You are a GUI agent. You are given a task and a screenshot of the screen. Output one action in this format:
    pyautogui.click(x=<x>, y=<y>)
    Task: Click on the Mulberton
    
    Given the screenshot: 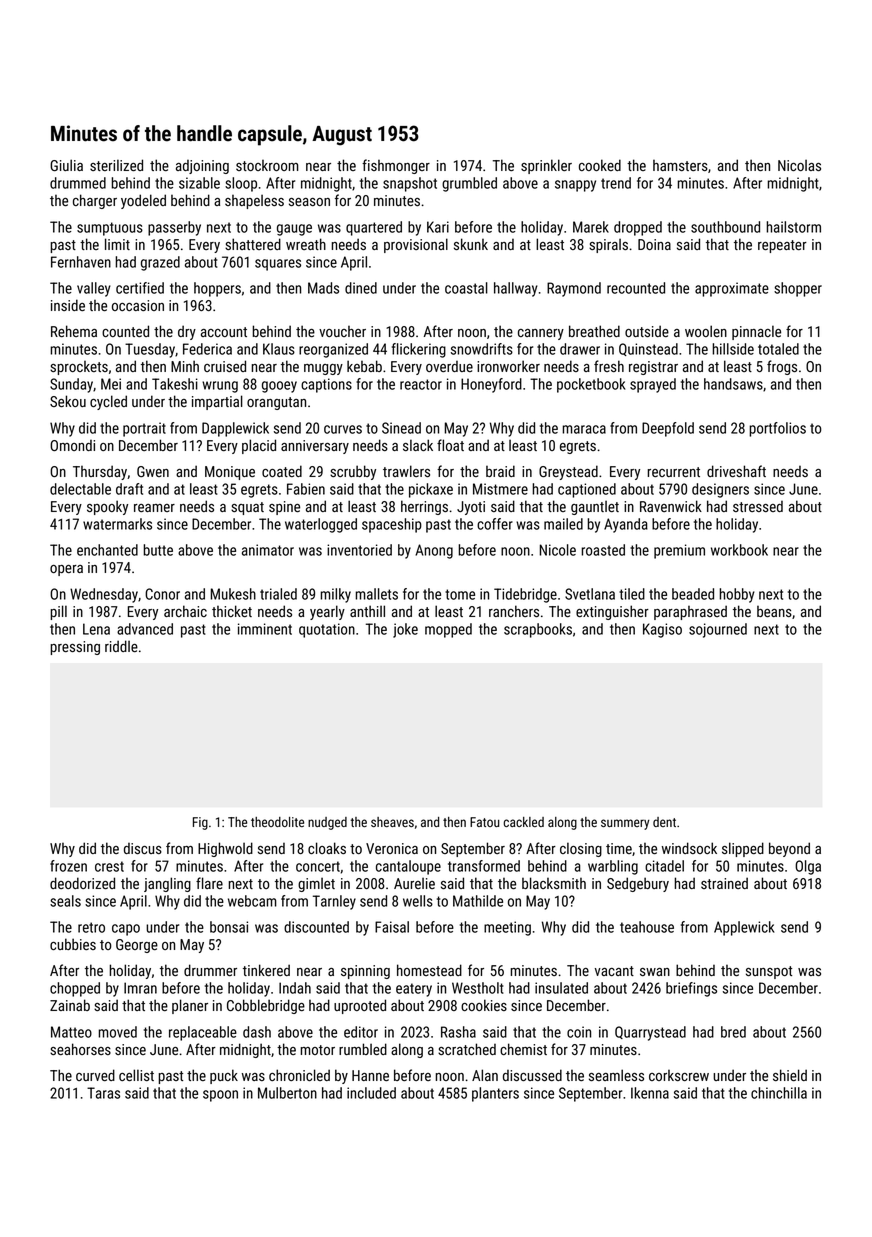 What is the action you would take?
    pyautogui.click(x=287, y=1093)
